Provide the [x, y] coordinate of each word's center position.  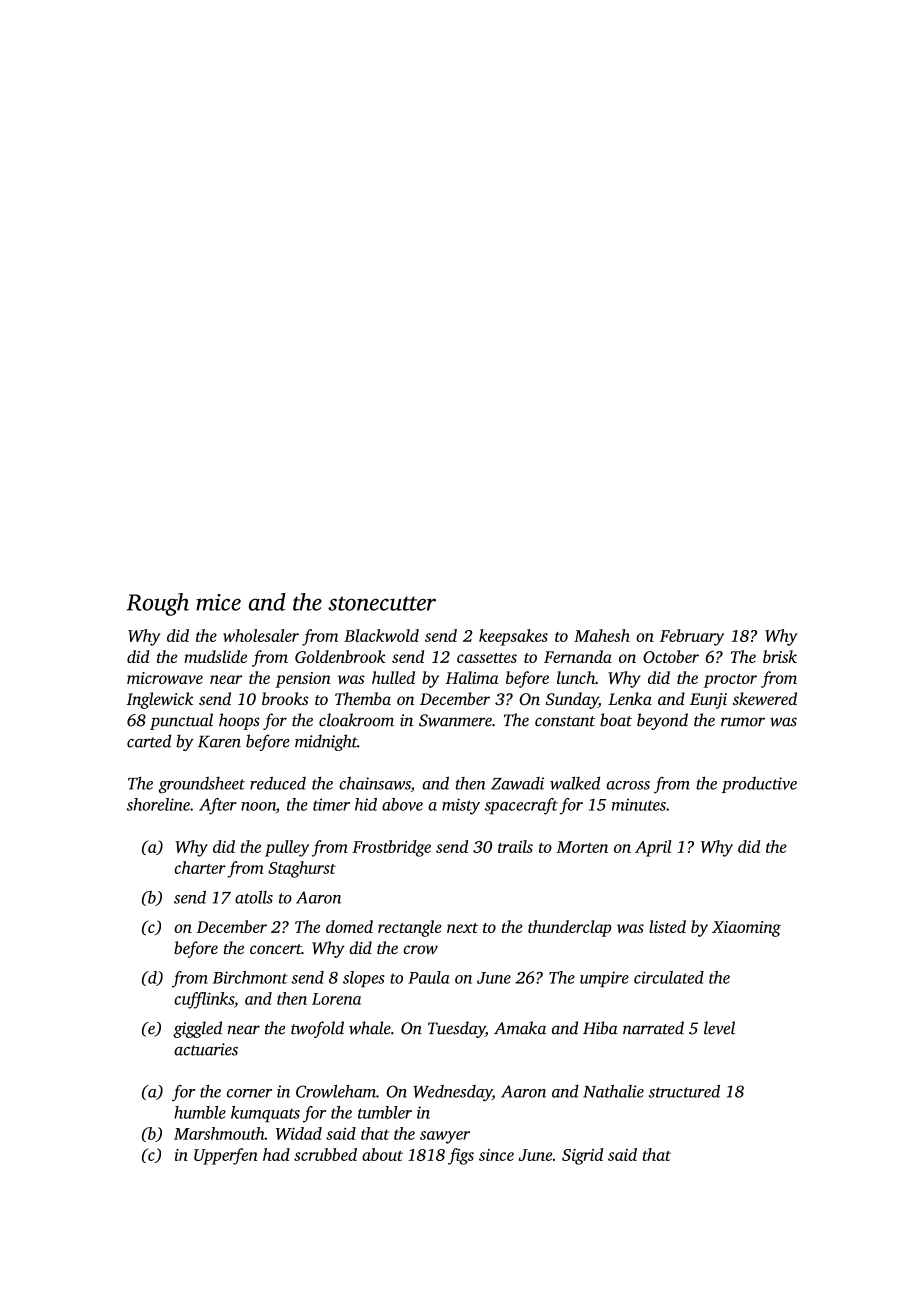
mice [218, 602]
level [719, 1028]
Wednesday [452, 1093]
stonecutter [382, 603]
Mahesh [602, 635]
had [276, 1154]
